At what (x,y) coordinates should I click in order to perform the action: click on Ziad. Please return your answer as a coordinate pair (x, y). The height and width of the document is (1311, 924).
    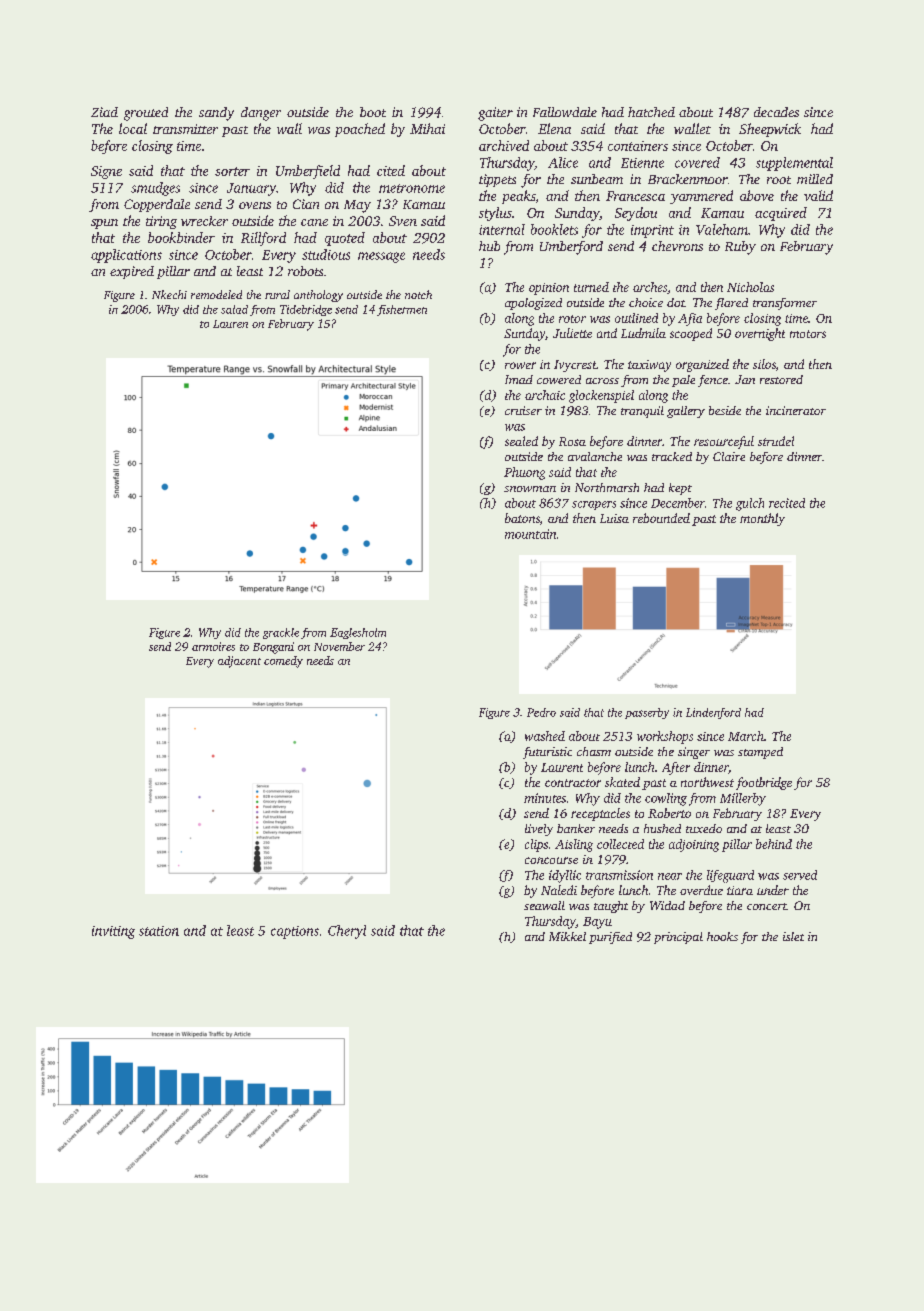
    Looking at the image, I should click on (104, 112).
